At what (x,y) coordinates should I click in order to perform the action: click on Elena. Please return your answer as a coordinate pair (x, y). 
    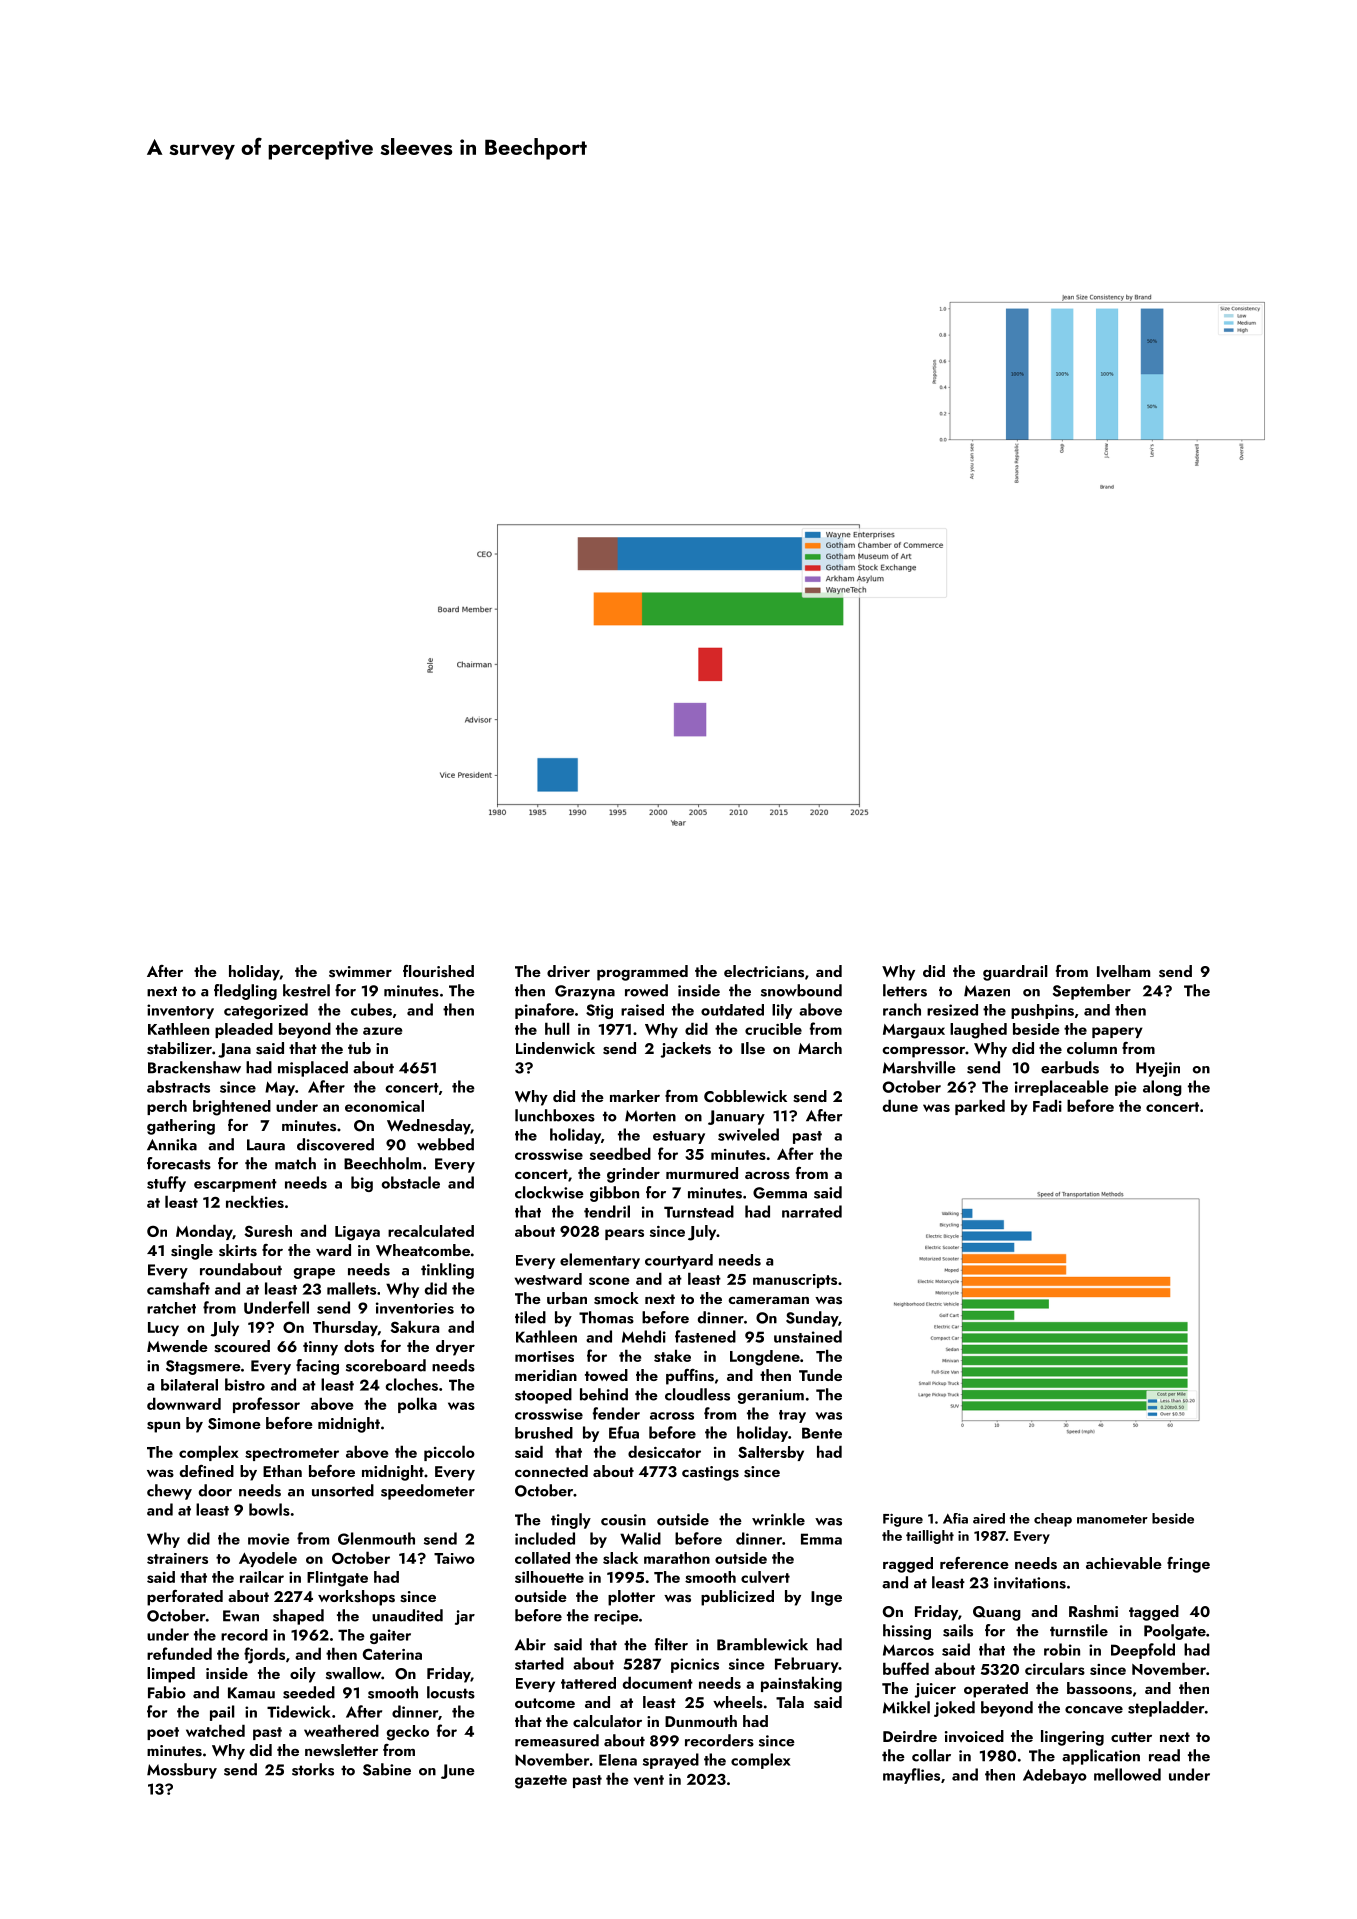
    Looking at the image, I should click on (618, 1760).
